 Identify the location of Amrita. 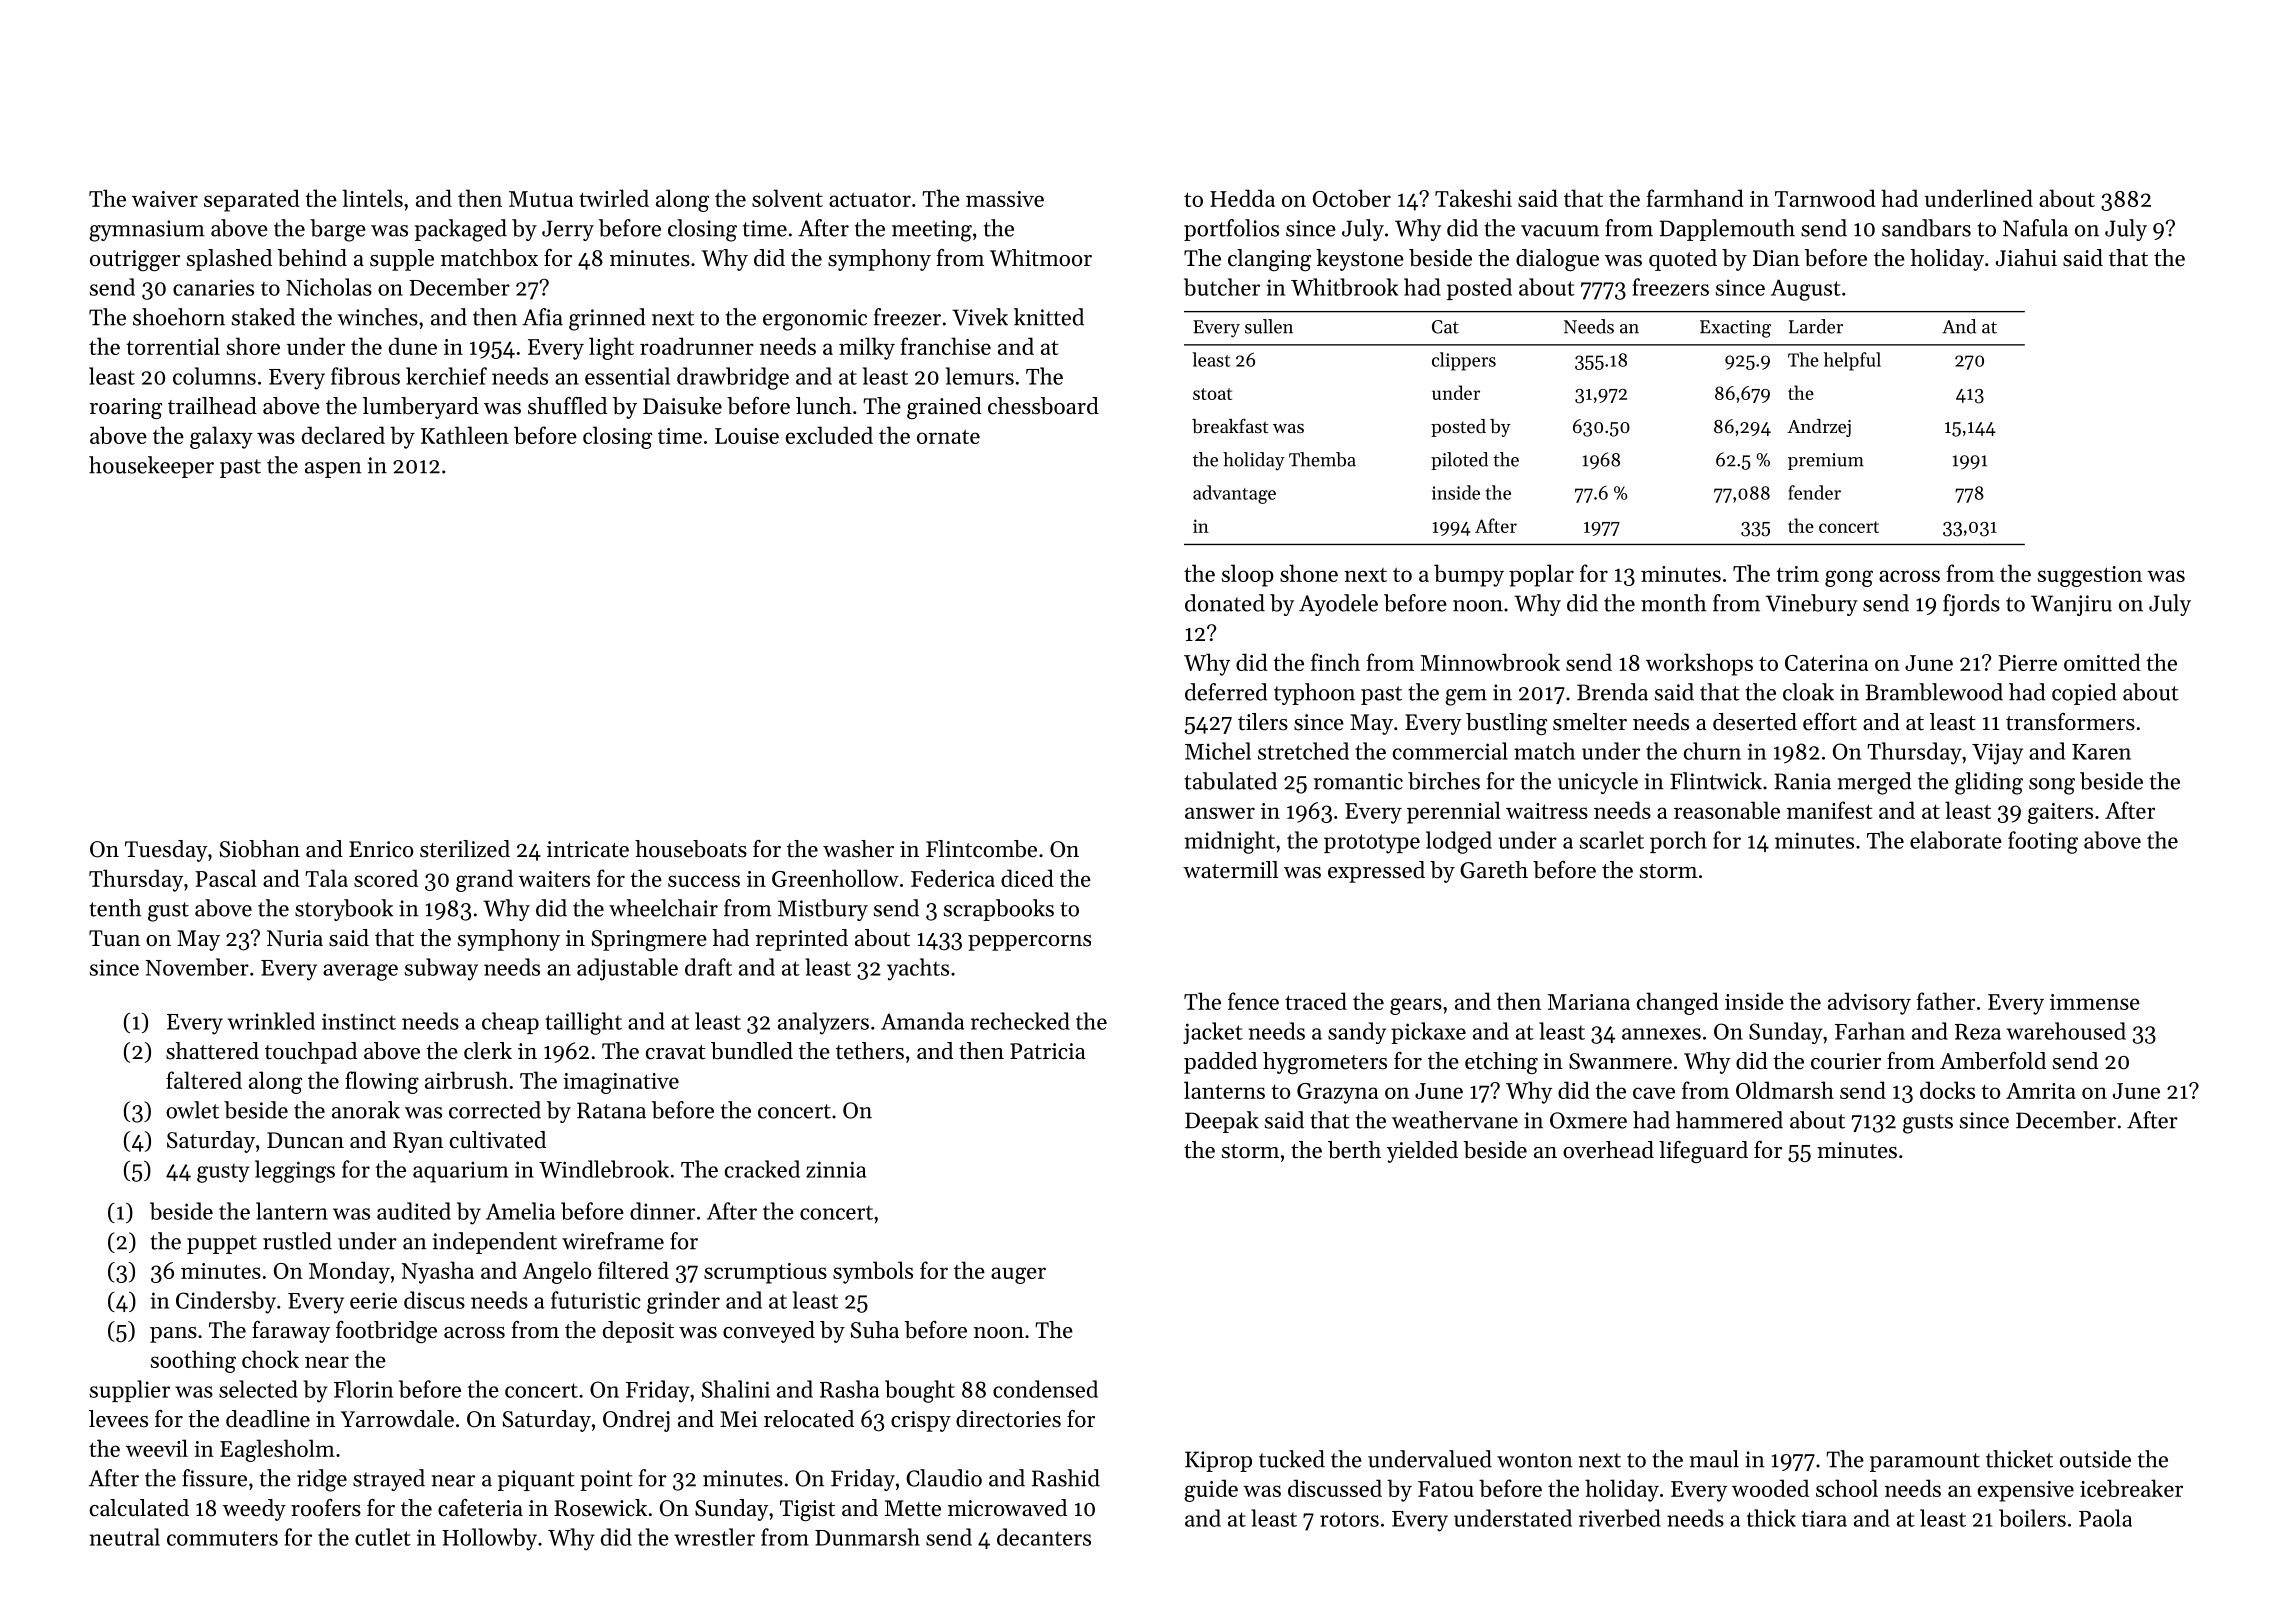
(2041, 1091).
